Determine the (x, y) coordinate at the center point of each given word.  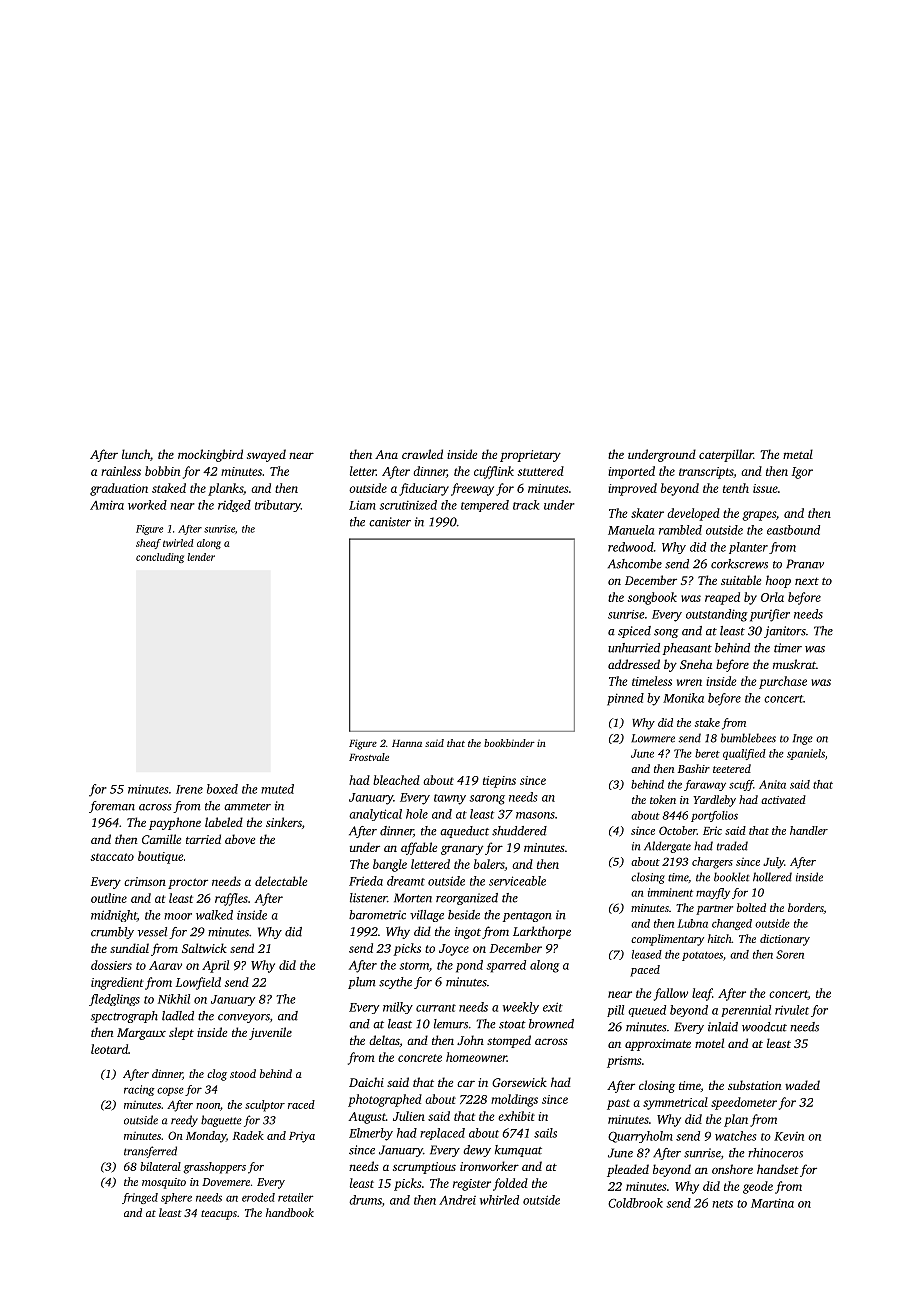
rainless (121, 471)
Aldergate (667, 847)
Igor (802, 473)
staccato (112, 857)
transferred (150, 1152)
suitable (741, 580)
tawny (450, 799)
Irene (189, 789)
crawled (422, 454)
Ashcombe (635, 564)
